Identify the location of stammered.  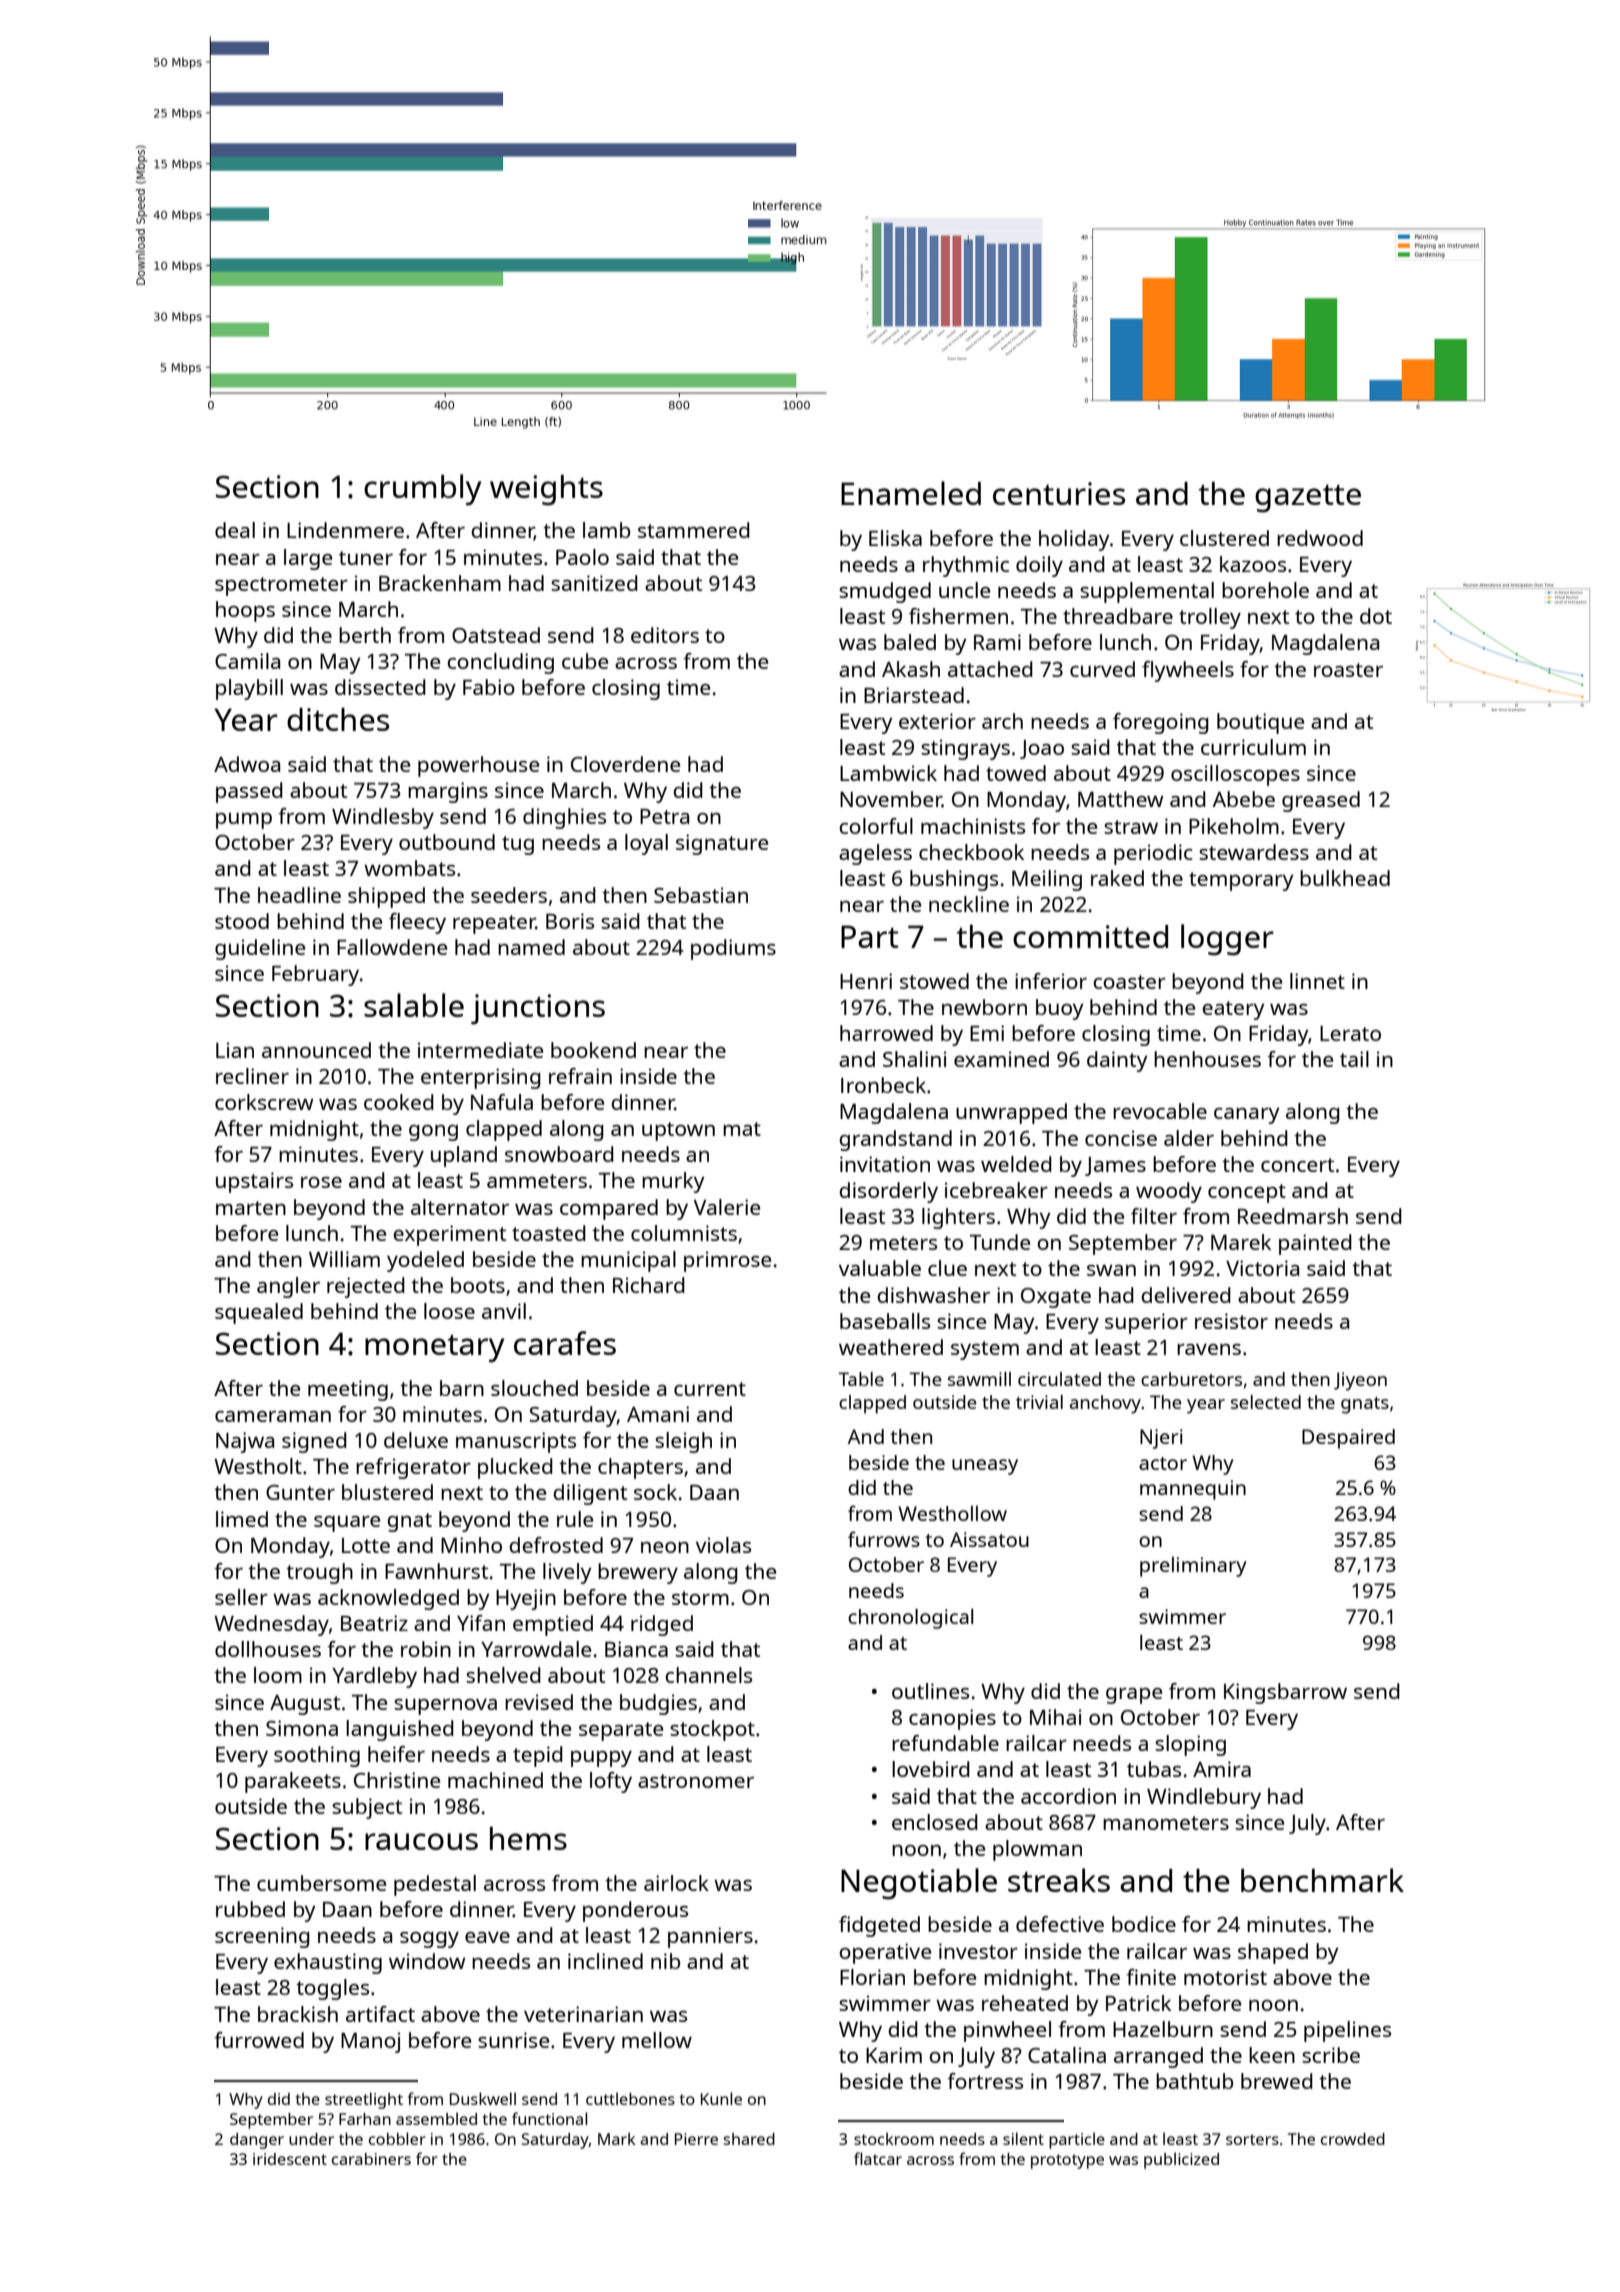
(694, 530).
